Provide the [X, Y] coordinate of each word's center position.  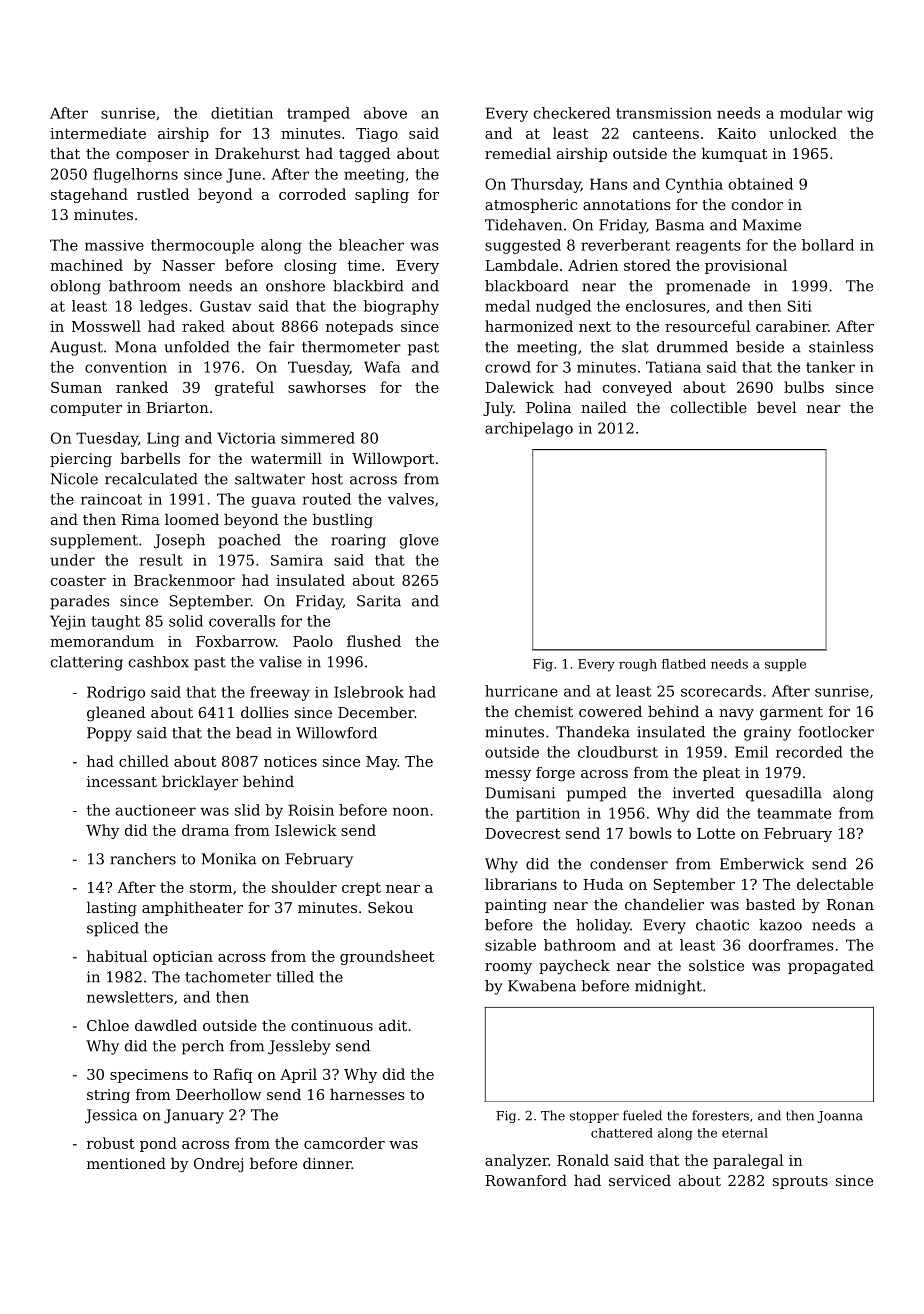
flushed [374, 641]
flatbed [684, 664]
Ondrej [218, 1165]
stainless [841, 347]
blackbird [368, 286]
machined [86, 265]
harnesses [367, 1094]
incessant [122, 781]
